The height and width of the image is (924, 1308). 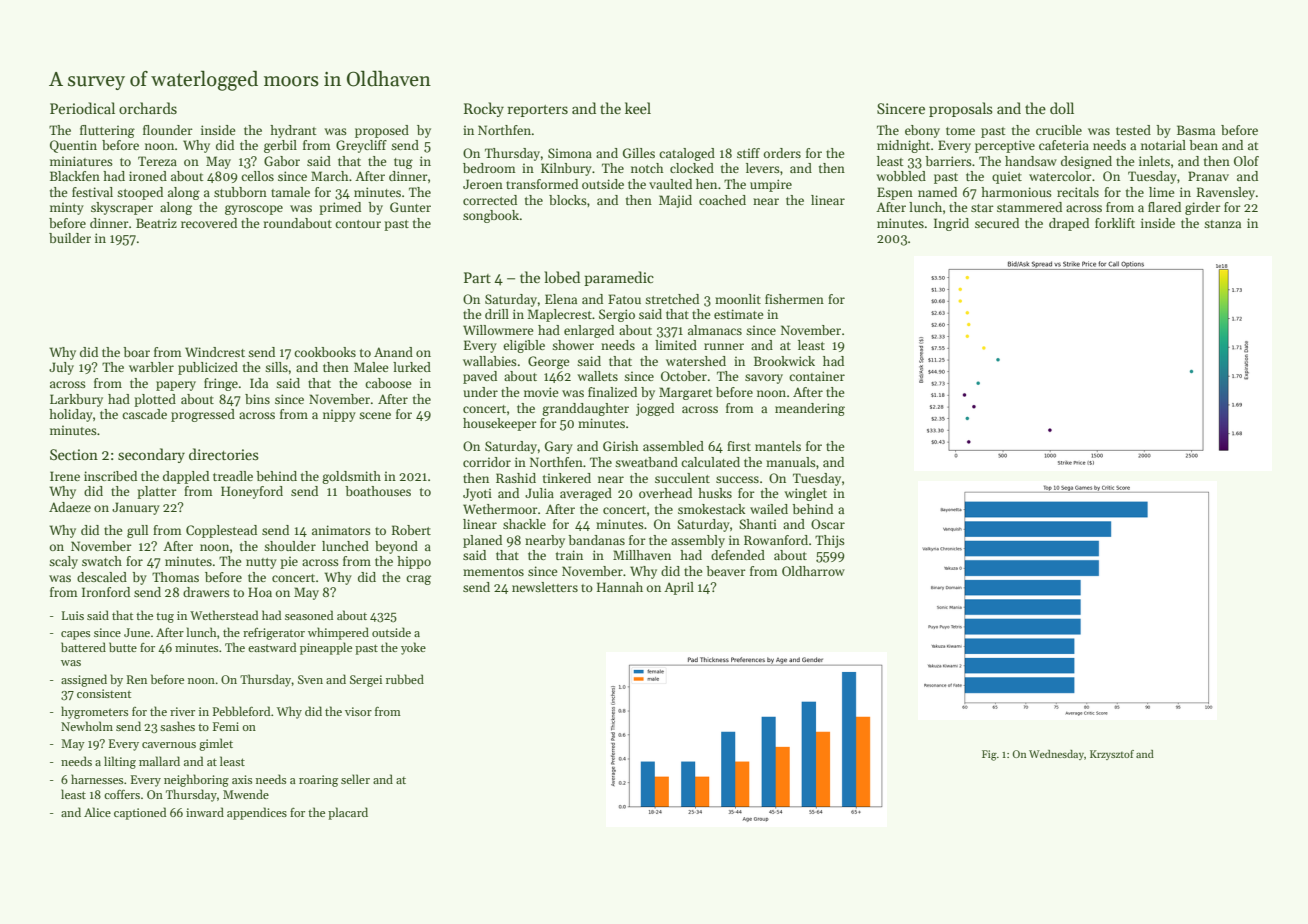 I want to click on moonlit, so click(x=738, y=299).
